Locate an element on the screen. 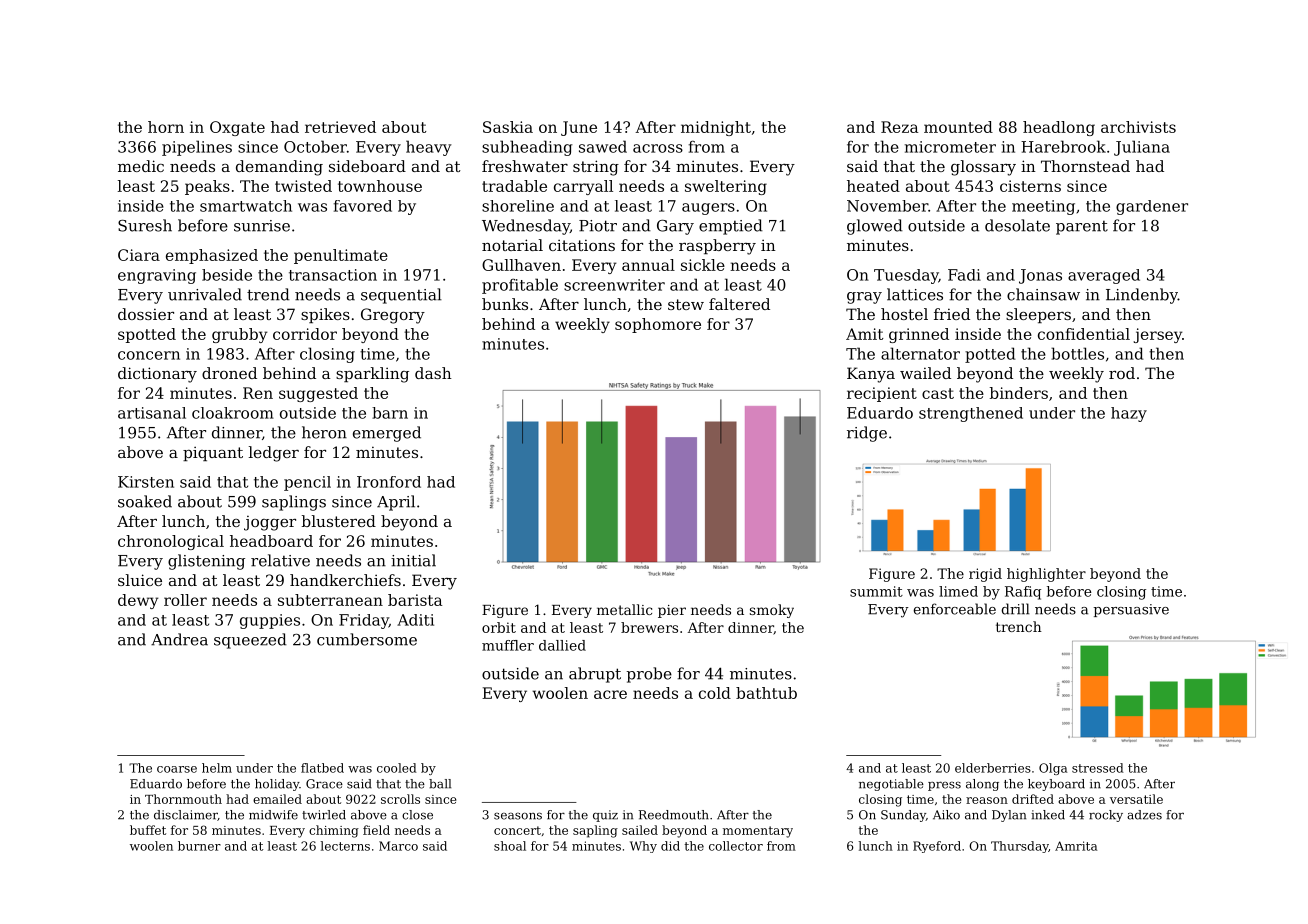 Image resolution: width=1308 pixels, height=924 pixels. sophomore is located at coordinates (658, 325).
